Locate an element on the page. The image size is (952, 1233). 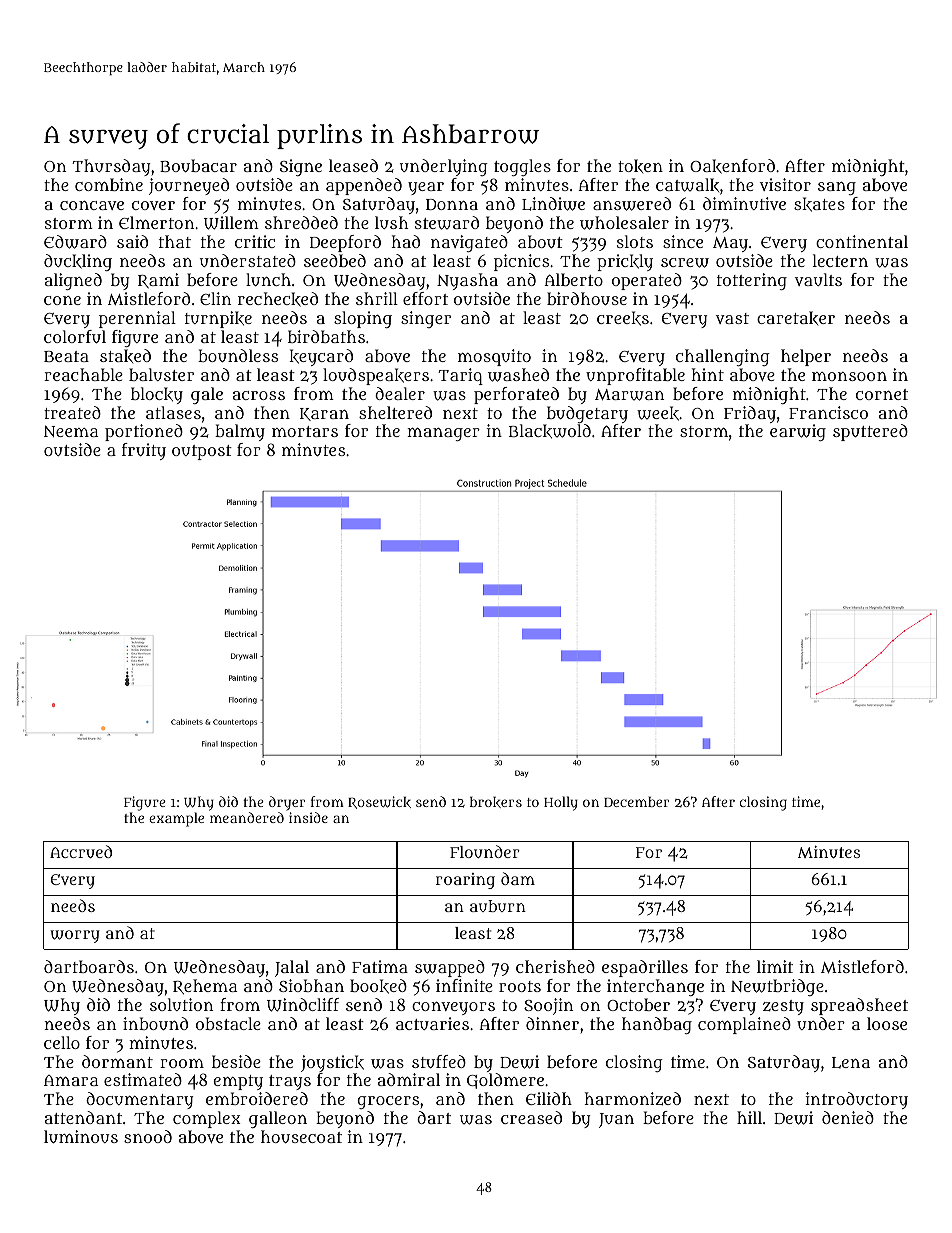
hill is located at coordinates (749, 1117).
